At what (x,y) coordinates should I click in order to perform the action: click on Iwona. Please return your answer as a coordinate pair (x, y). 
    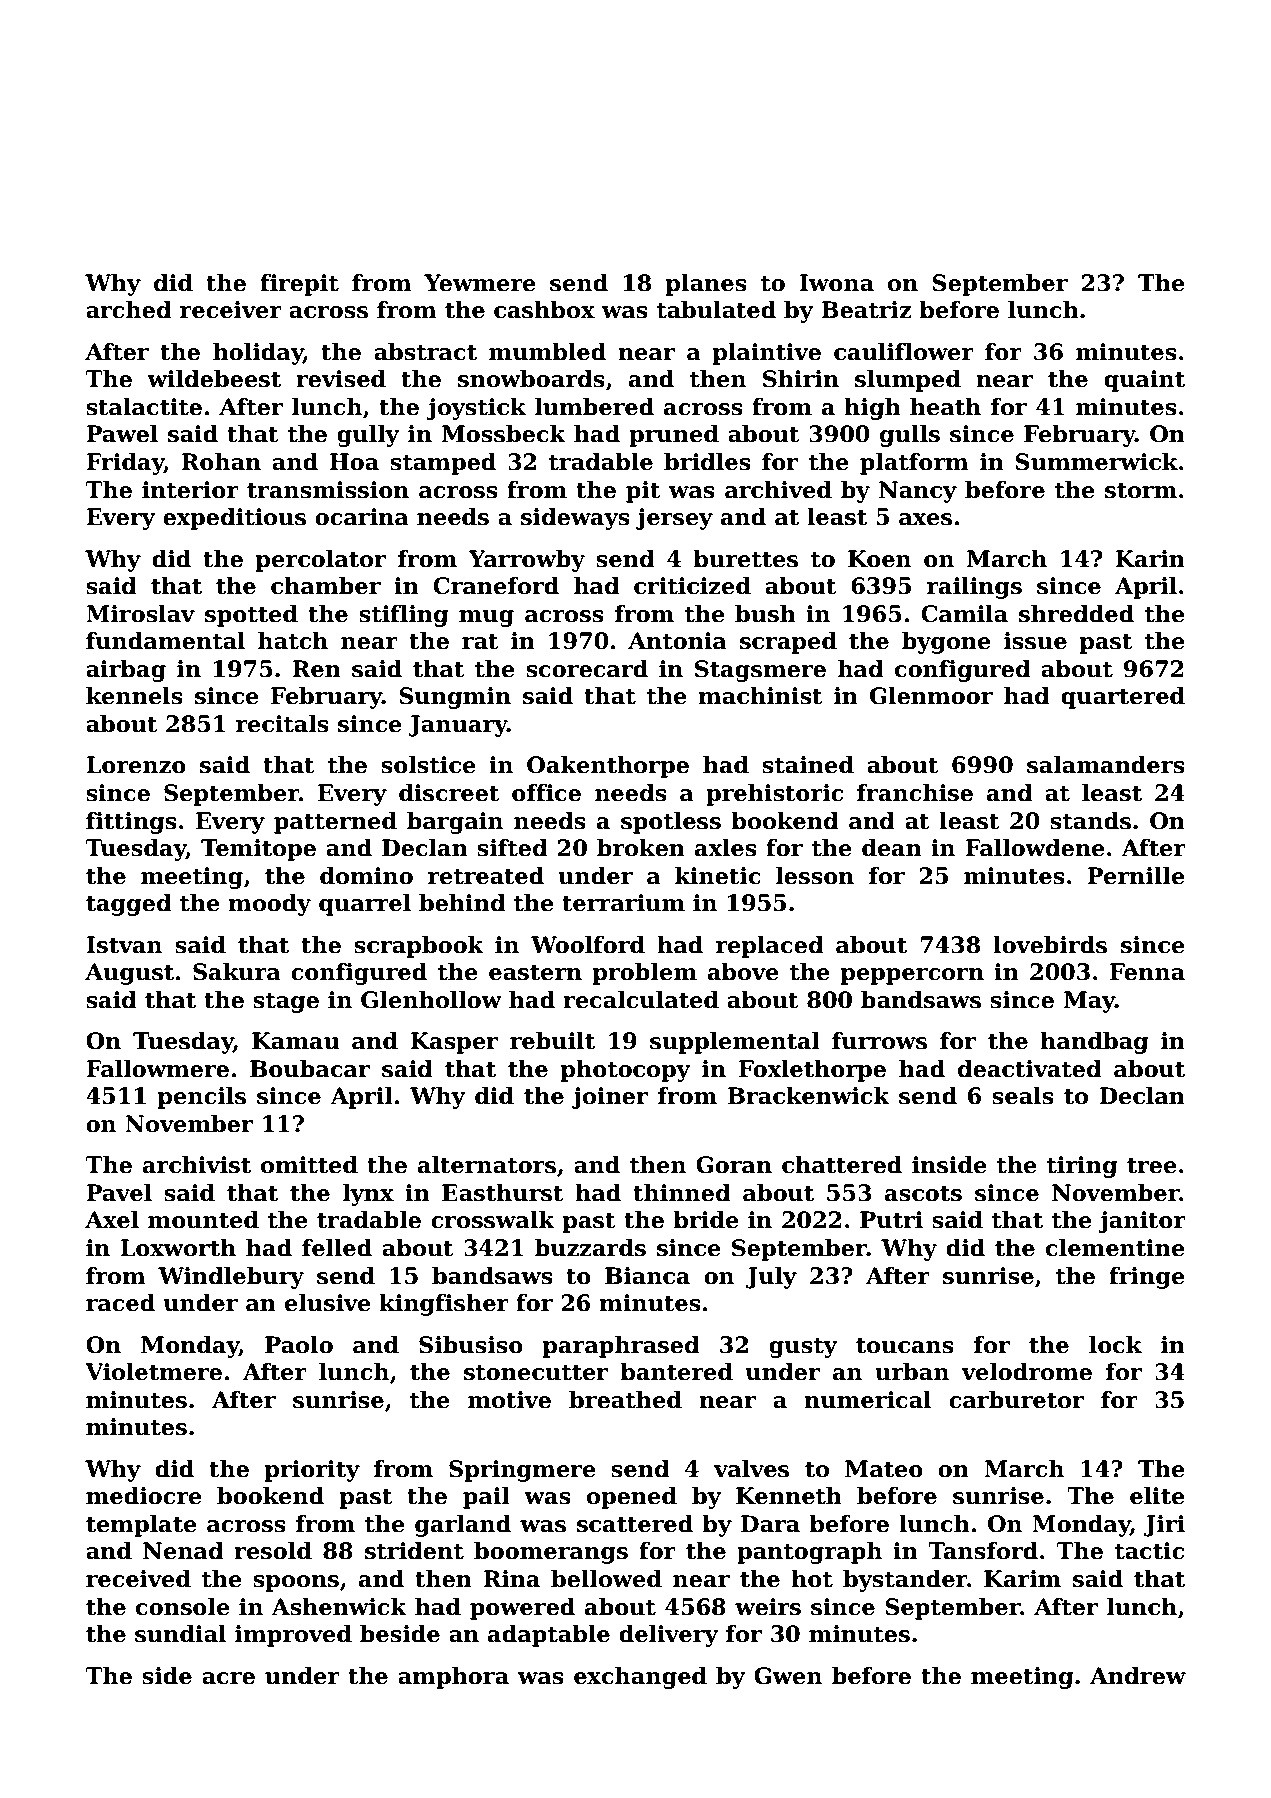
    Looking at the image, I should click on (836, 283).
